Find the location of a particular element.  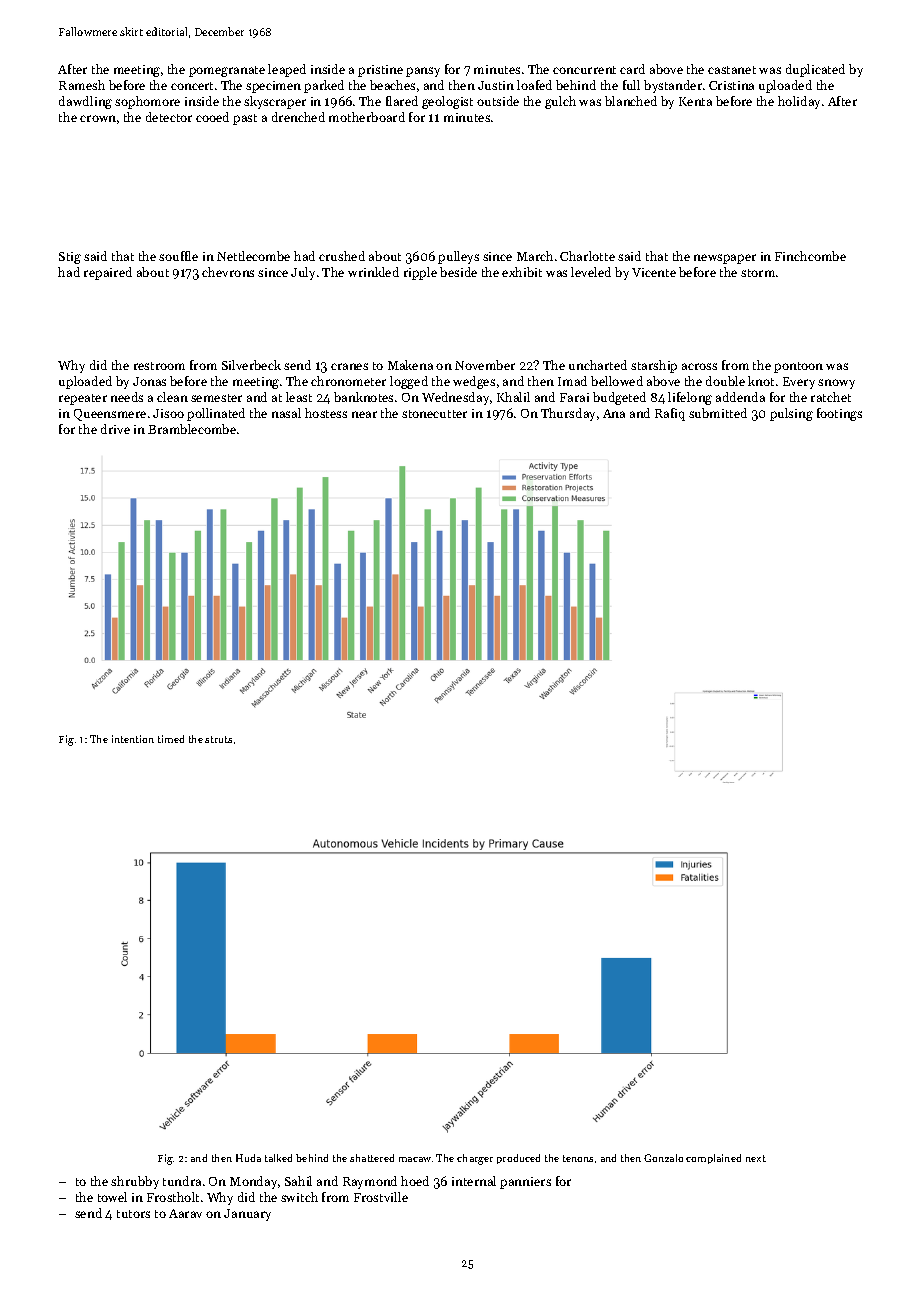

Finchcombe is located at coordinates (810, 256).
